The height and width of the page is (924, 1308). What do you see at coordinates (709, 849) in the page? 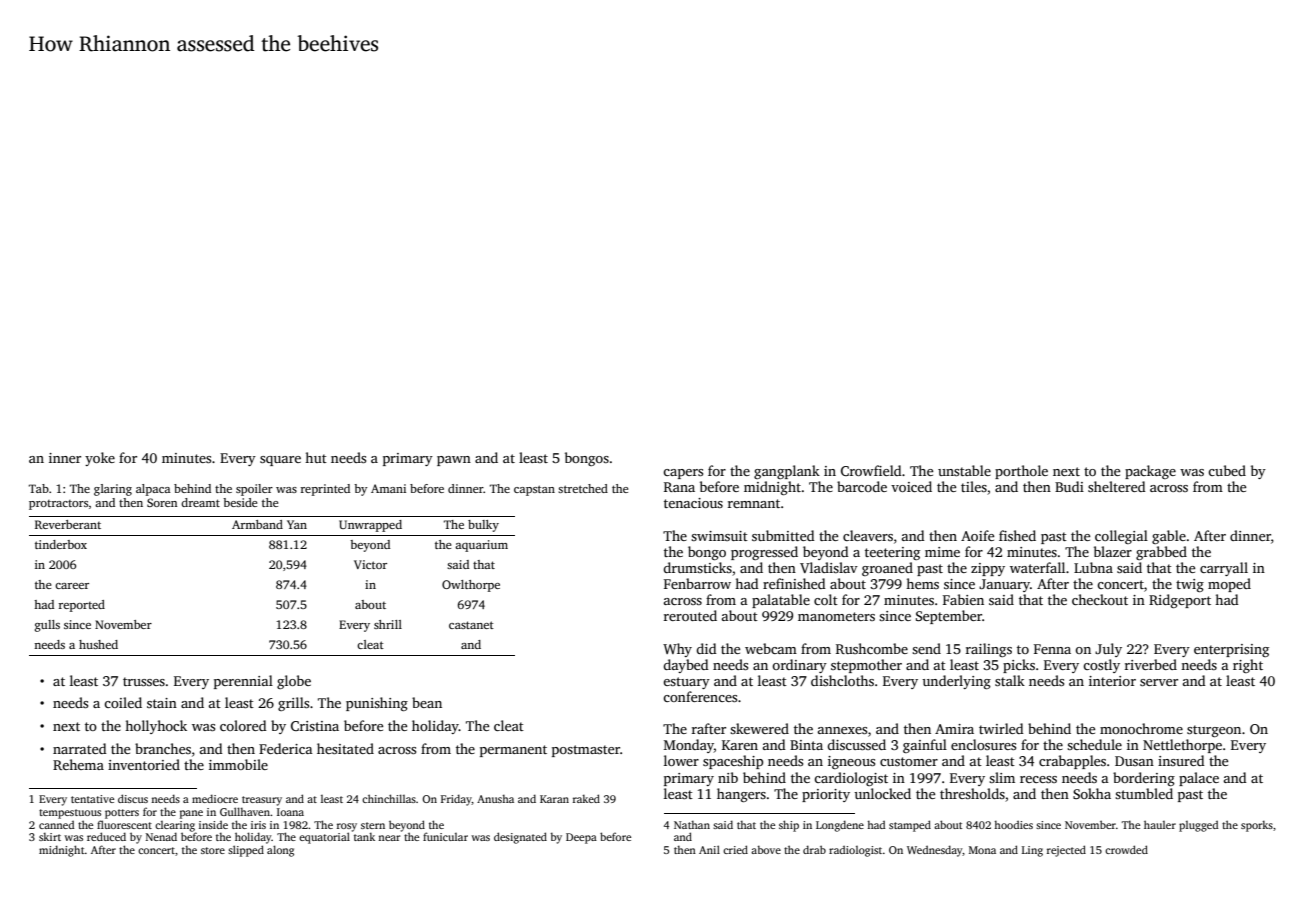
I see `Anil` at bounding box center [709, 849].
